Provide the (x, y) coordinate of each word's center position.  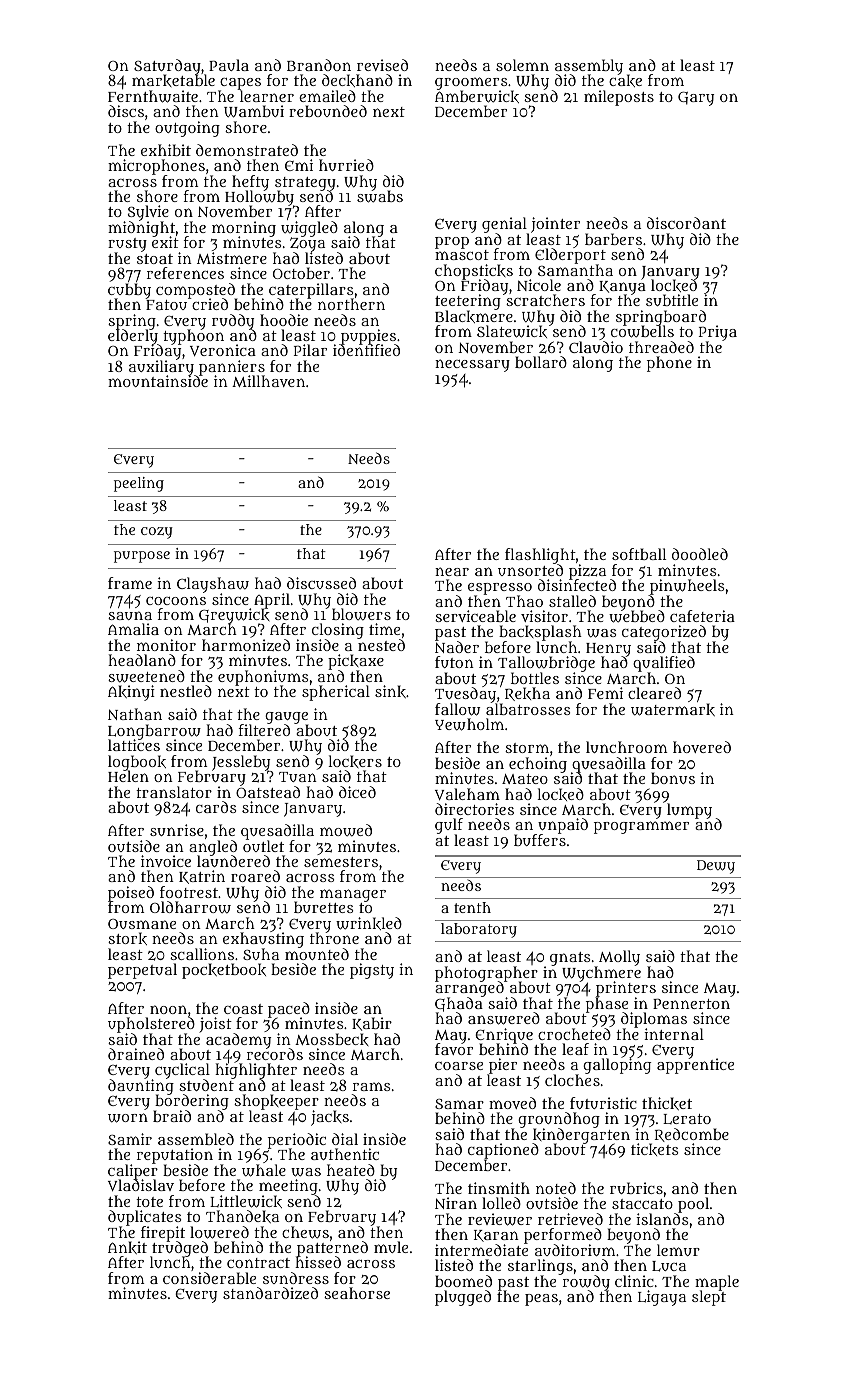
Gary (696, 99)
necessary (472, 365)
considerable (209, 1278)
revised (382, 65)
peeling (139, 484)
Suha (261, 954)
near (452, 571)
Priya (718, 333)
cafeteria (702, 616)
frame (130, 583)
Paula (229, 65)
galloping (617, 1066)
